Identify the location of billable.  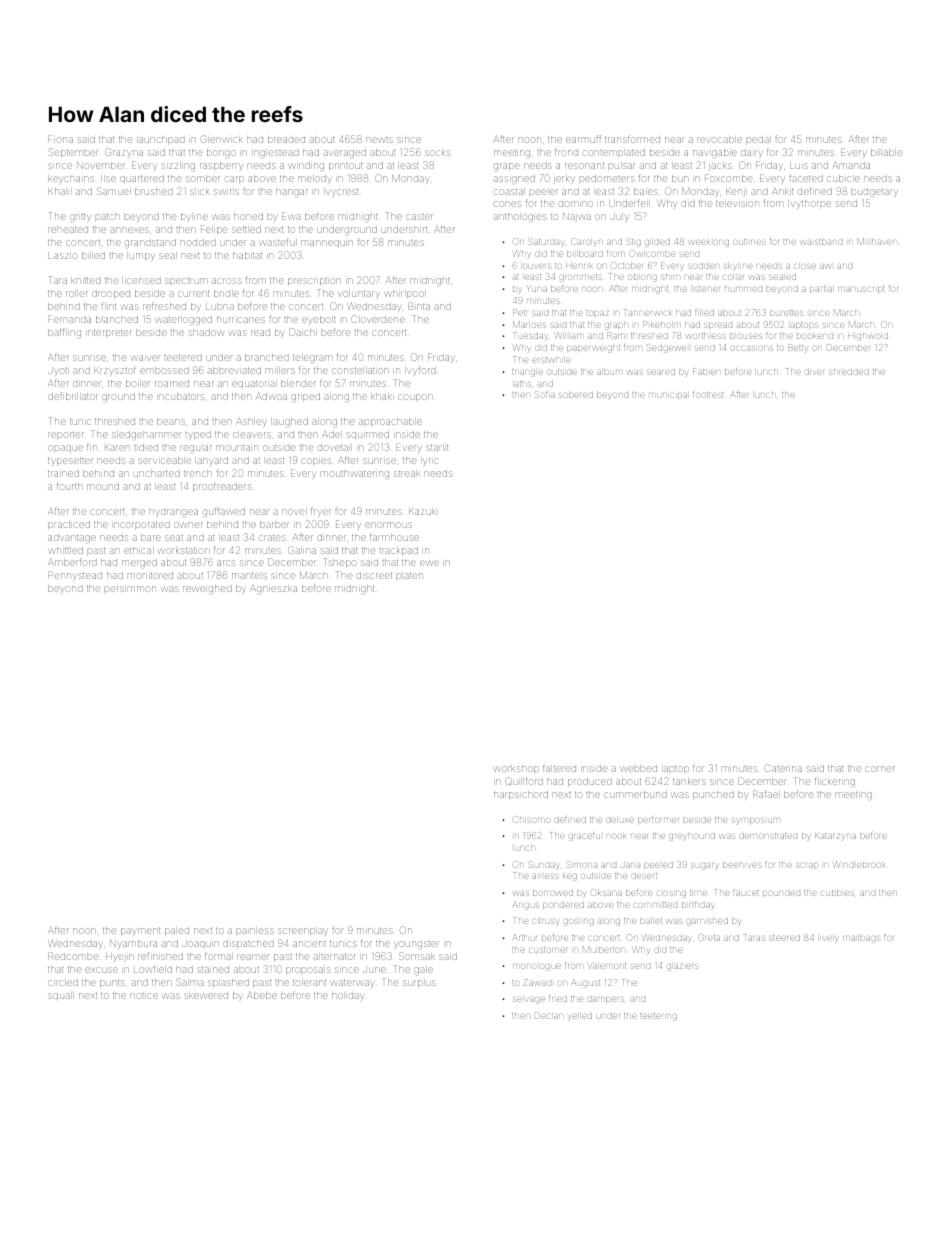
(887, 153).
